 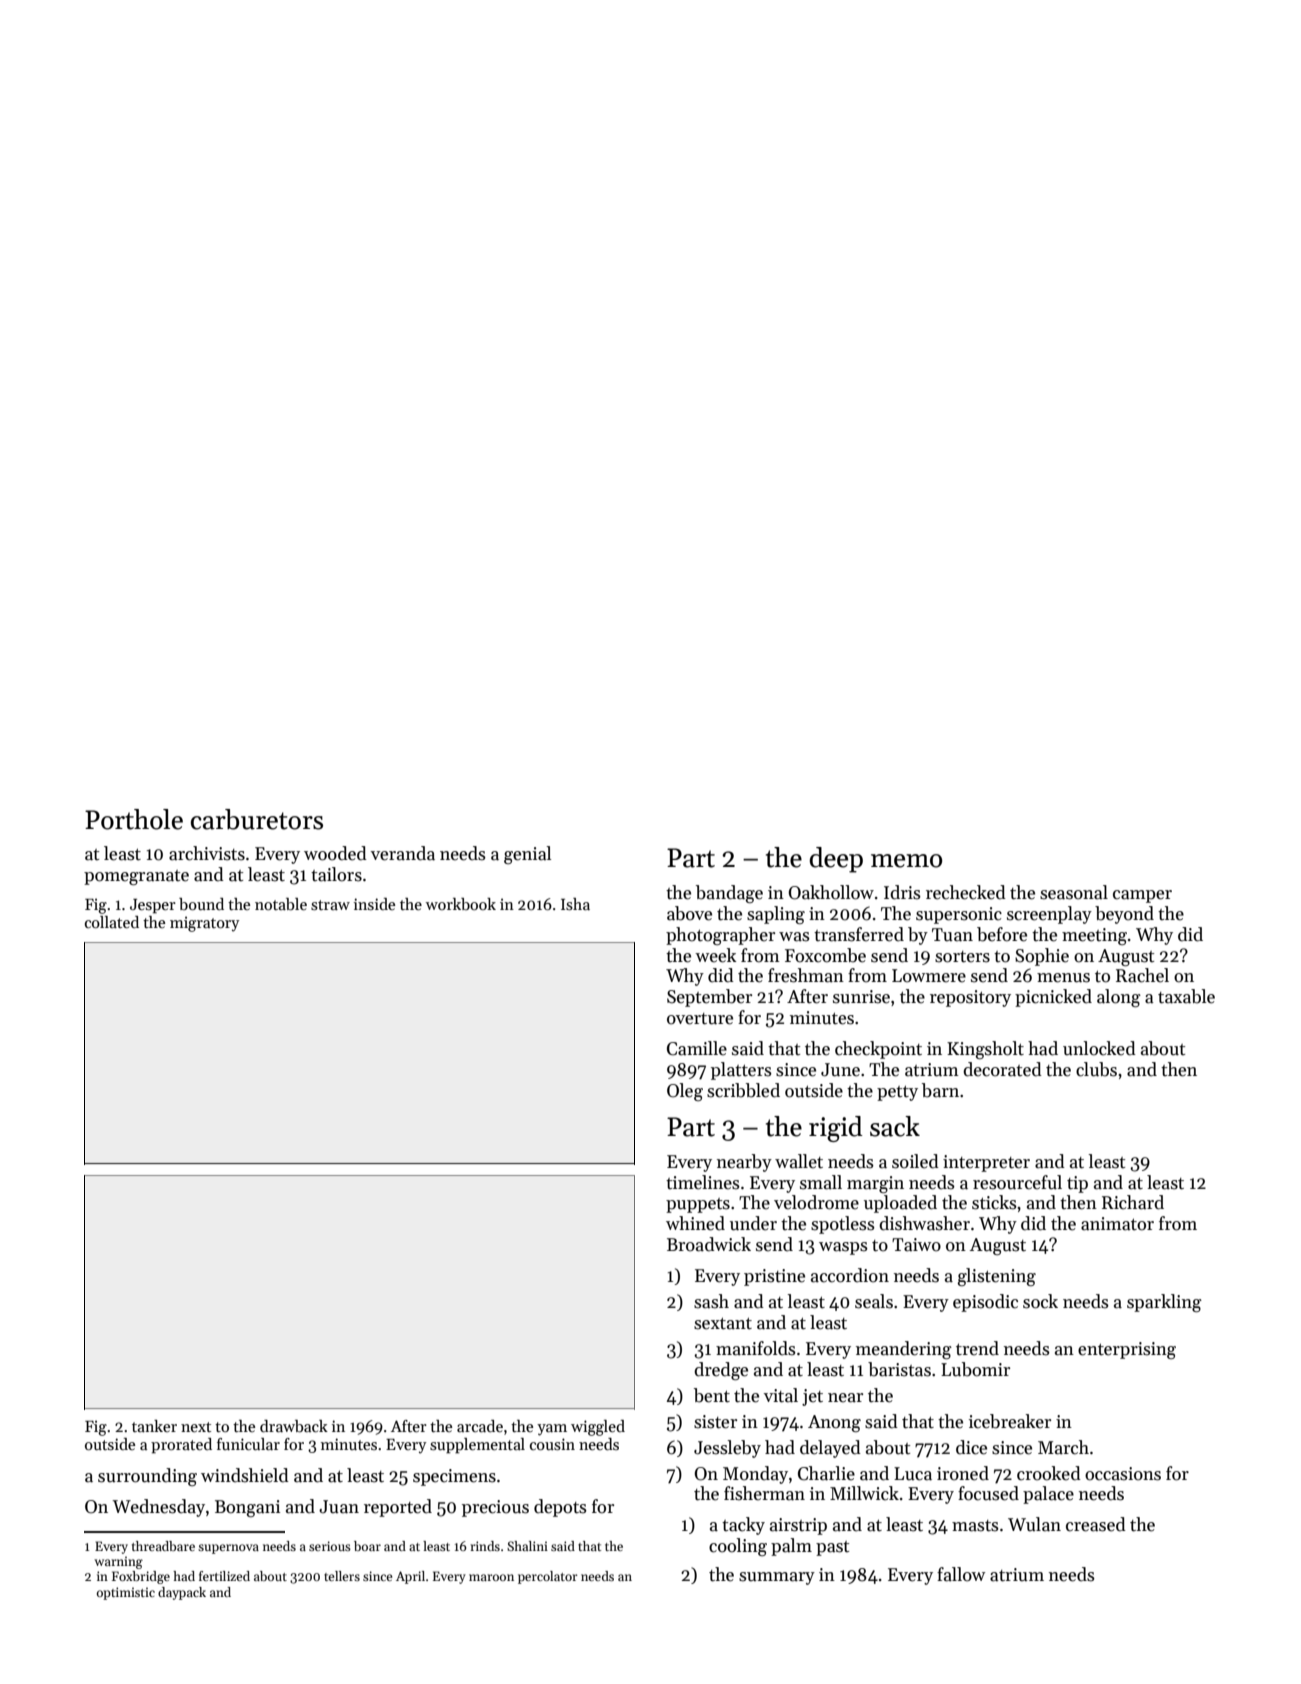 I want to click on genial, so click(x=527, y=855).
